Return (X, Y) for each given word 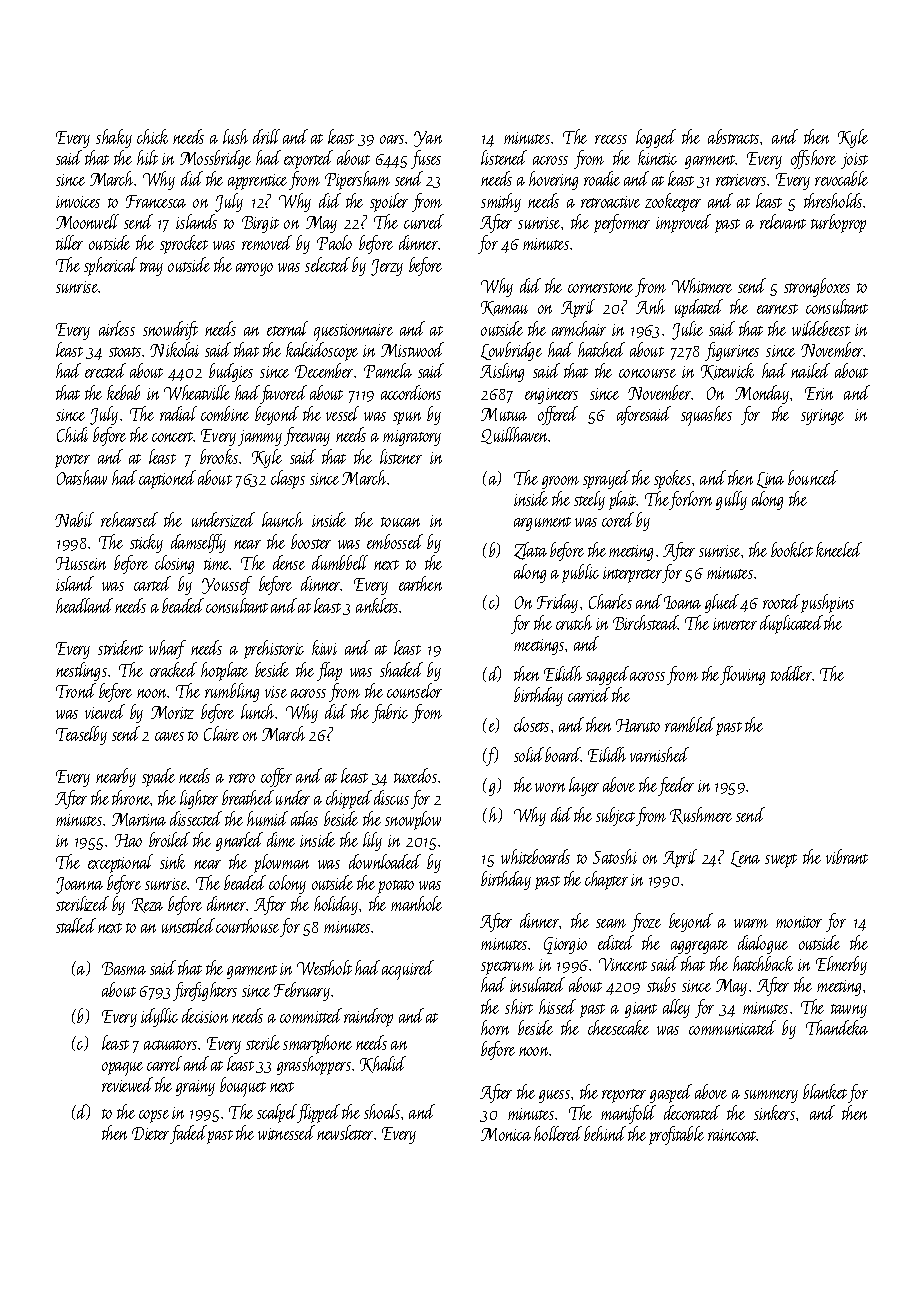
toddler (791, 673)
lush (235, 136)
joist (854, 161)
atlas (304, 818)
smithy (501, 202)
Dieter (150, 1133)
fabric (390, 713)
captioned (167, 479)
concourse (647, 373)
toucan (400, 522)
